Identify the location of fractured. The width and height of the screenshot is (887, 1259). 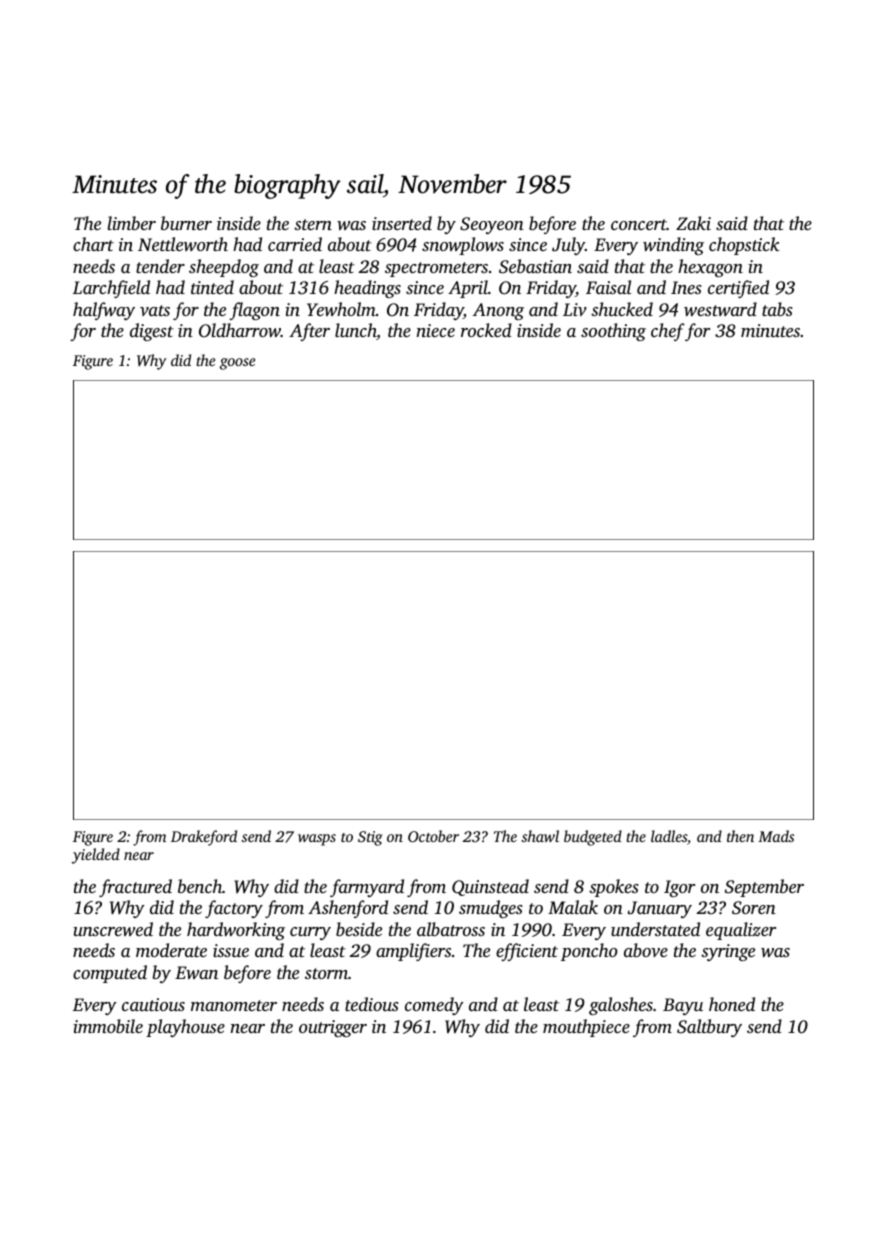
(135, 888).
